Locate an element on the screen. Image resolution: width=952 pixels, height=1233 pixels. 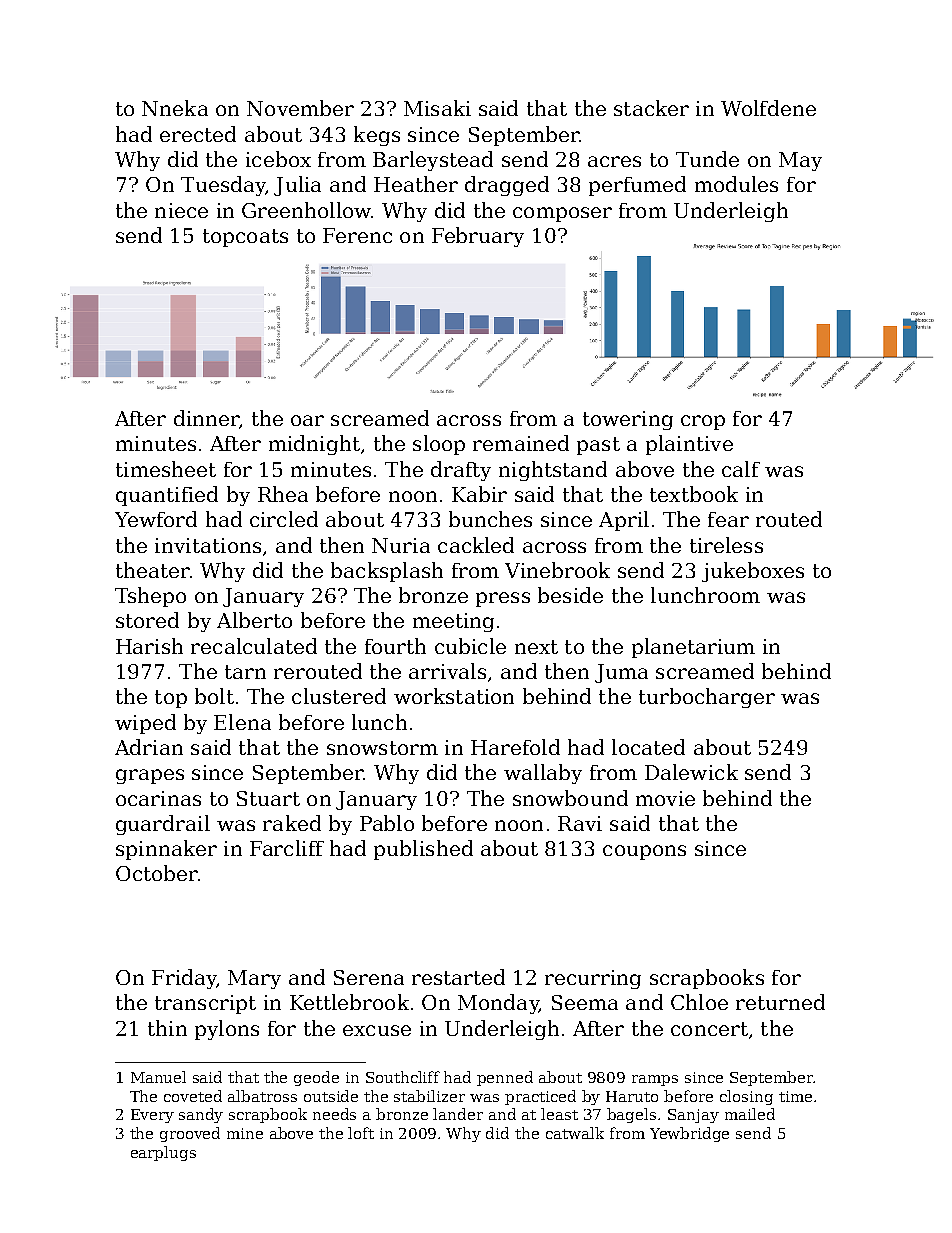
modules is located at coordinates (736, 184).
